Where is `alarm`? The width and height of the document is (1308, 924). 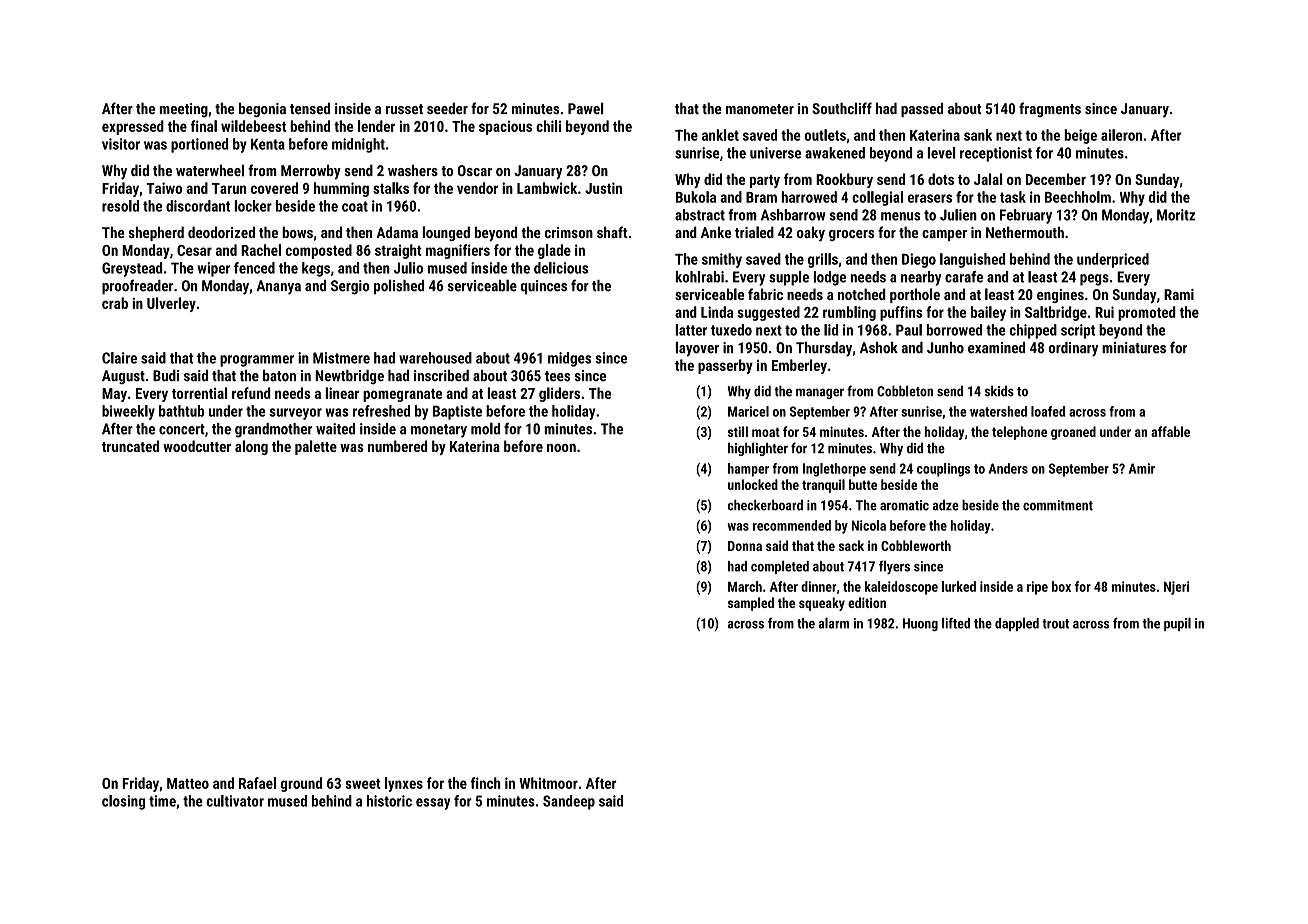
alarm is located at coordinates (834, 623).
